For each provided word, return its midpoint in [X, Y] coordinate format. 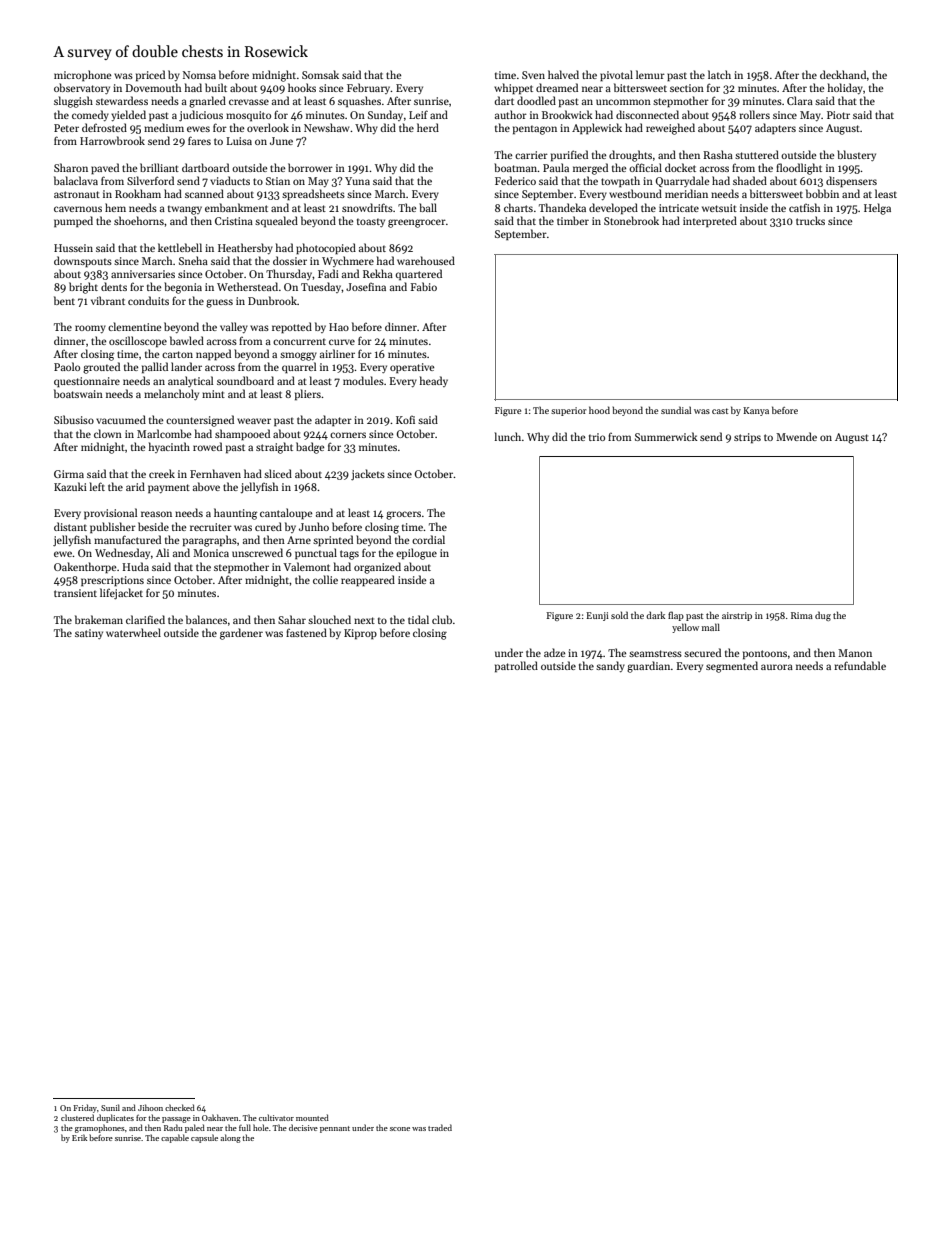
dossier [290, 260]
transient [75, 593]
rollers [754, 114]
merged [590, 169]
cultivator [276, 1117]
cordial [428, 539]
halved [563, 74]
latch [719, 74]
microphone [83, 75]
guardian [648, 667]
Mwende [796, 436]
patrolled [516, 666]
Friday [85, 1108]
